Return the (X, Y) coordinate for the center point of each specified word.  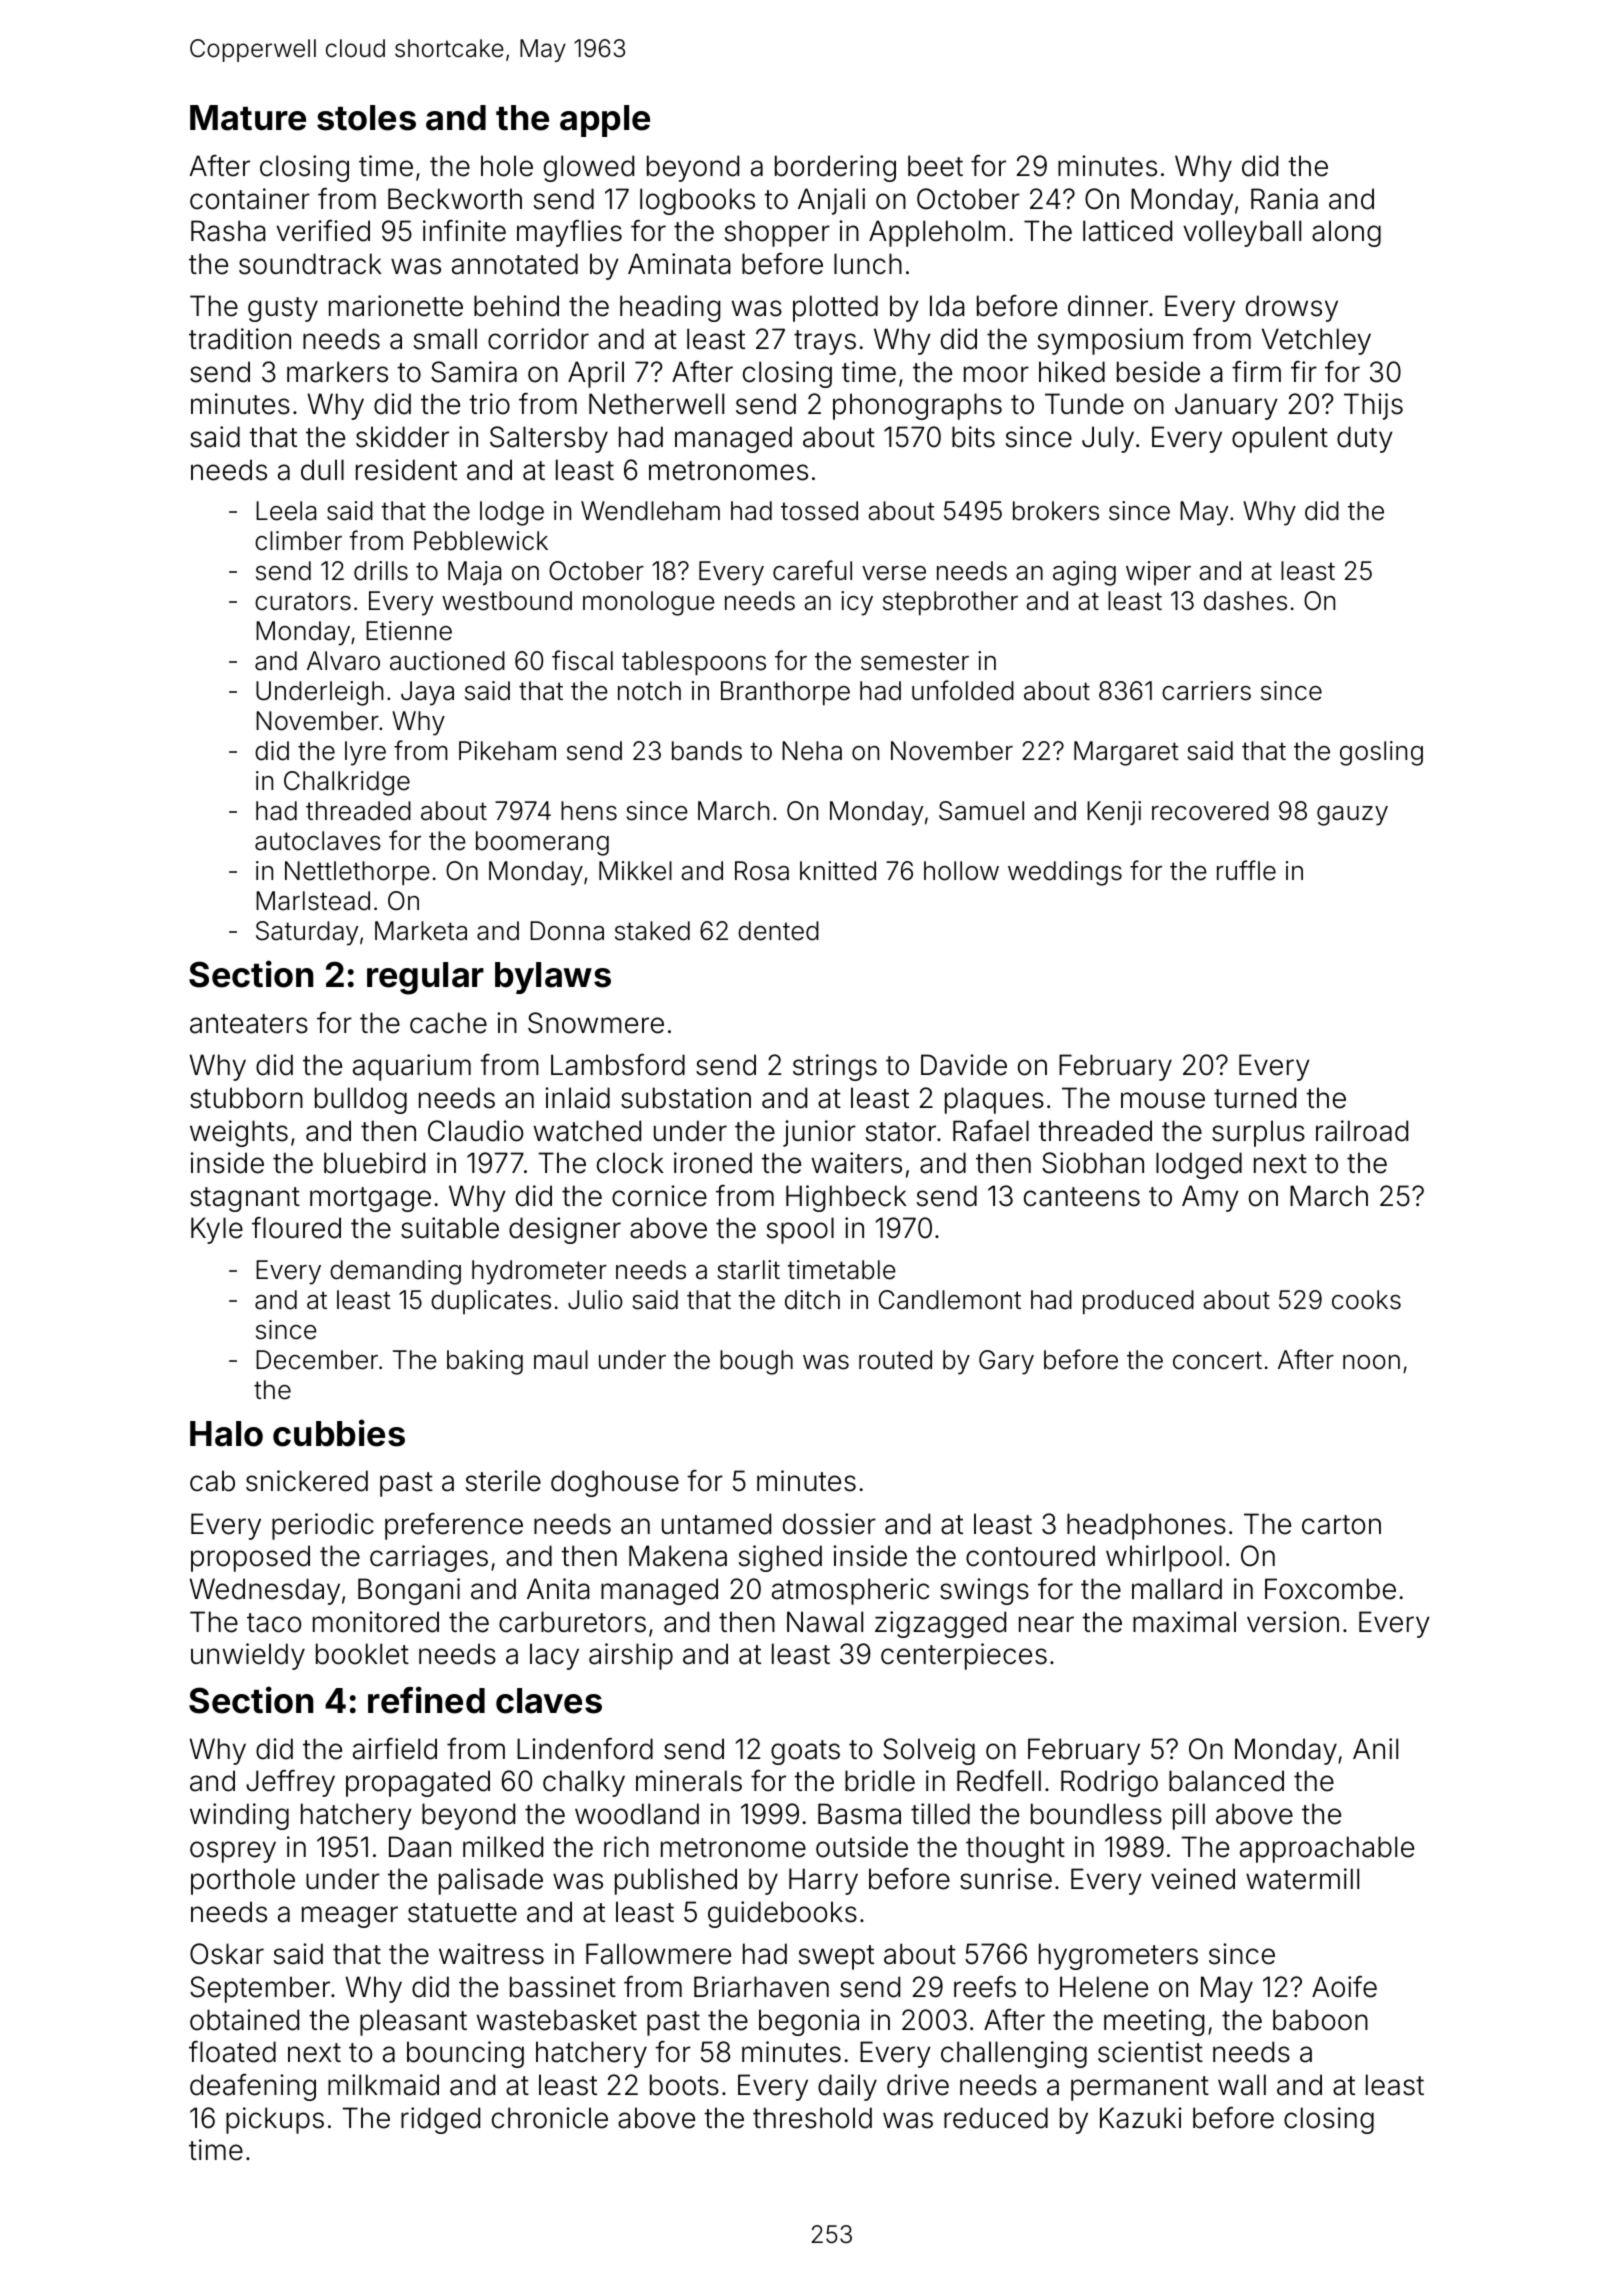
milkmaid (383, 2085)
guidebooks (782, 1914)
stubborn (246, 1098)
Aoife (1344, 1987)
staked (652, 931)
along (1346, 233)
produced (1138, 1302)
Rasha (228, 231)
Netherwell (656, 404)
